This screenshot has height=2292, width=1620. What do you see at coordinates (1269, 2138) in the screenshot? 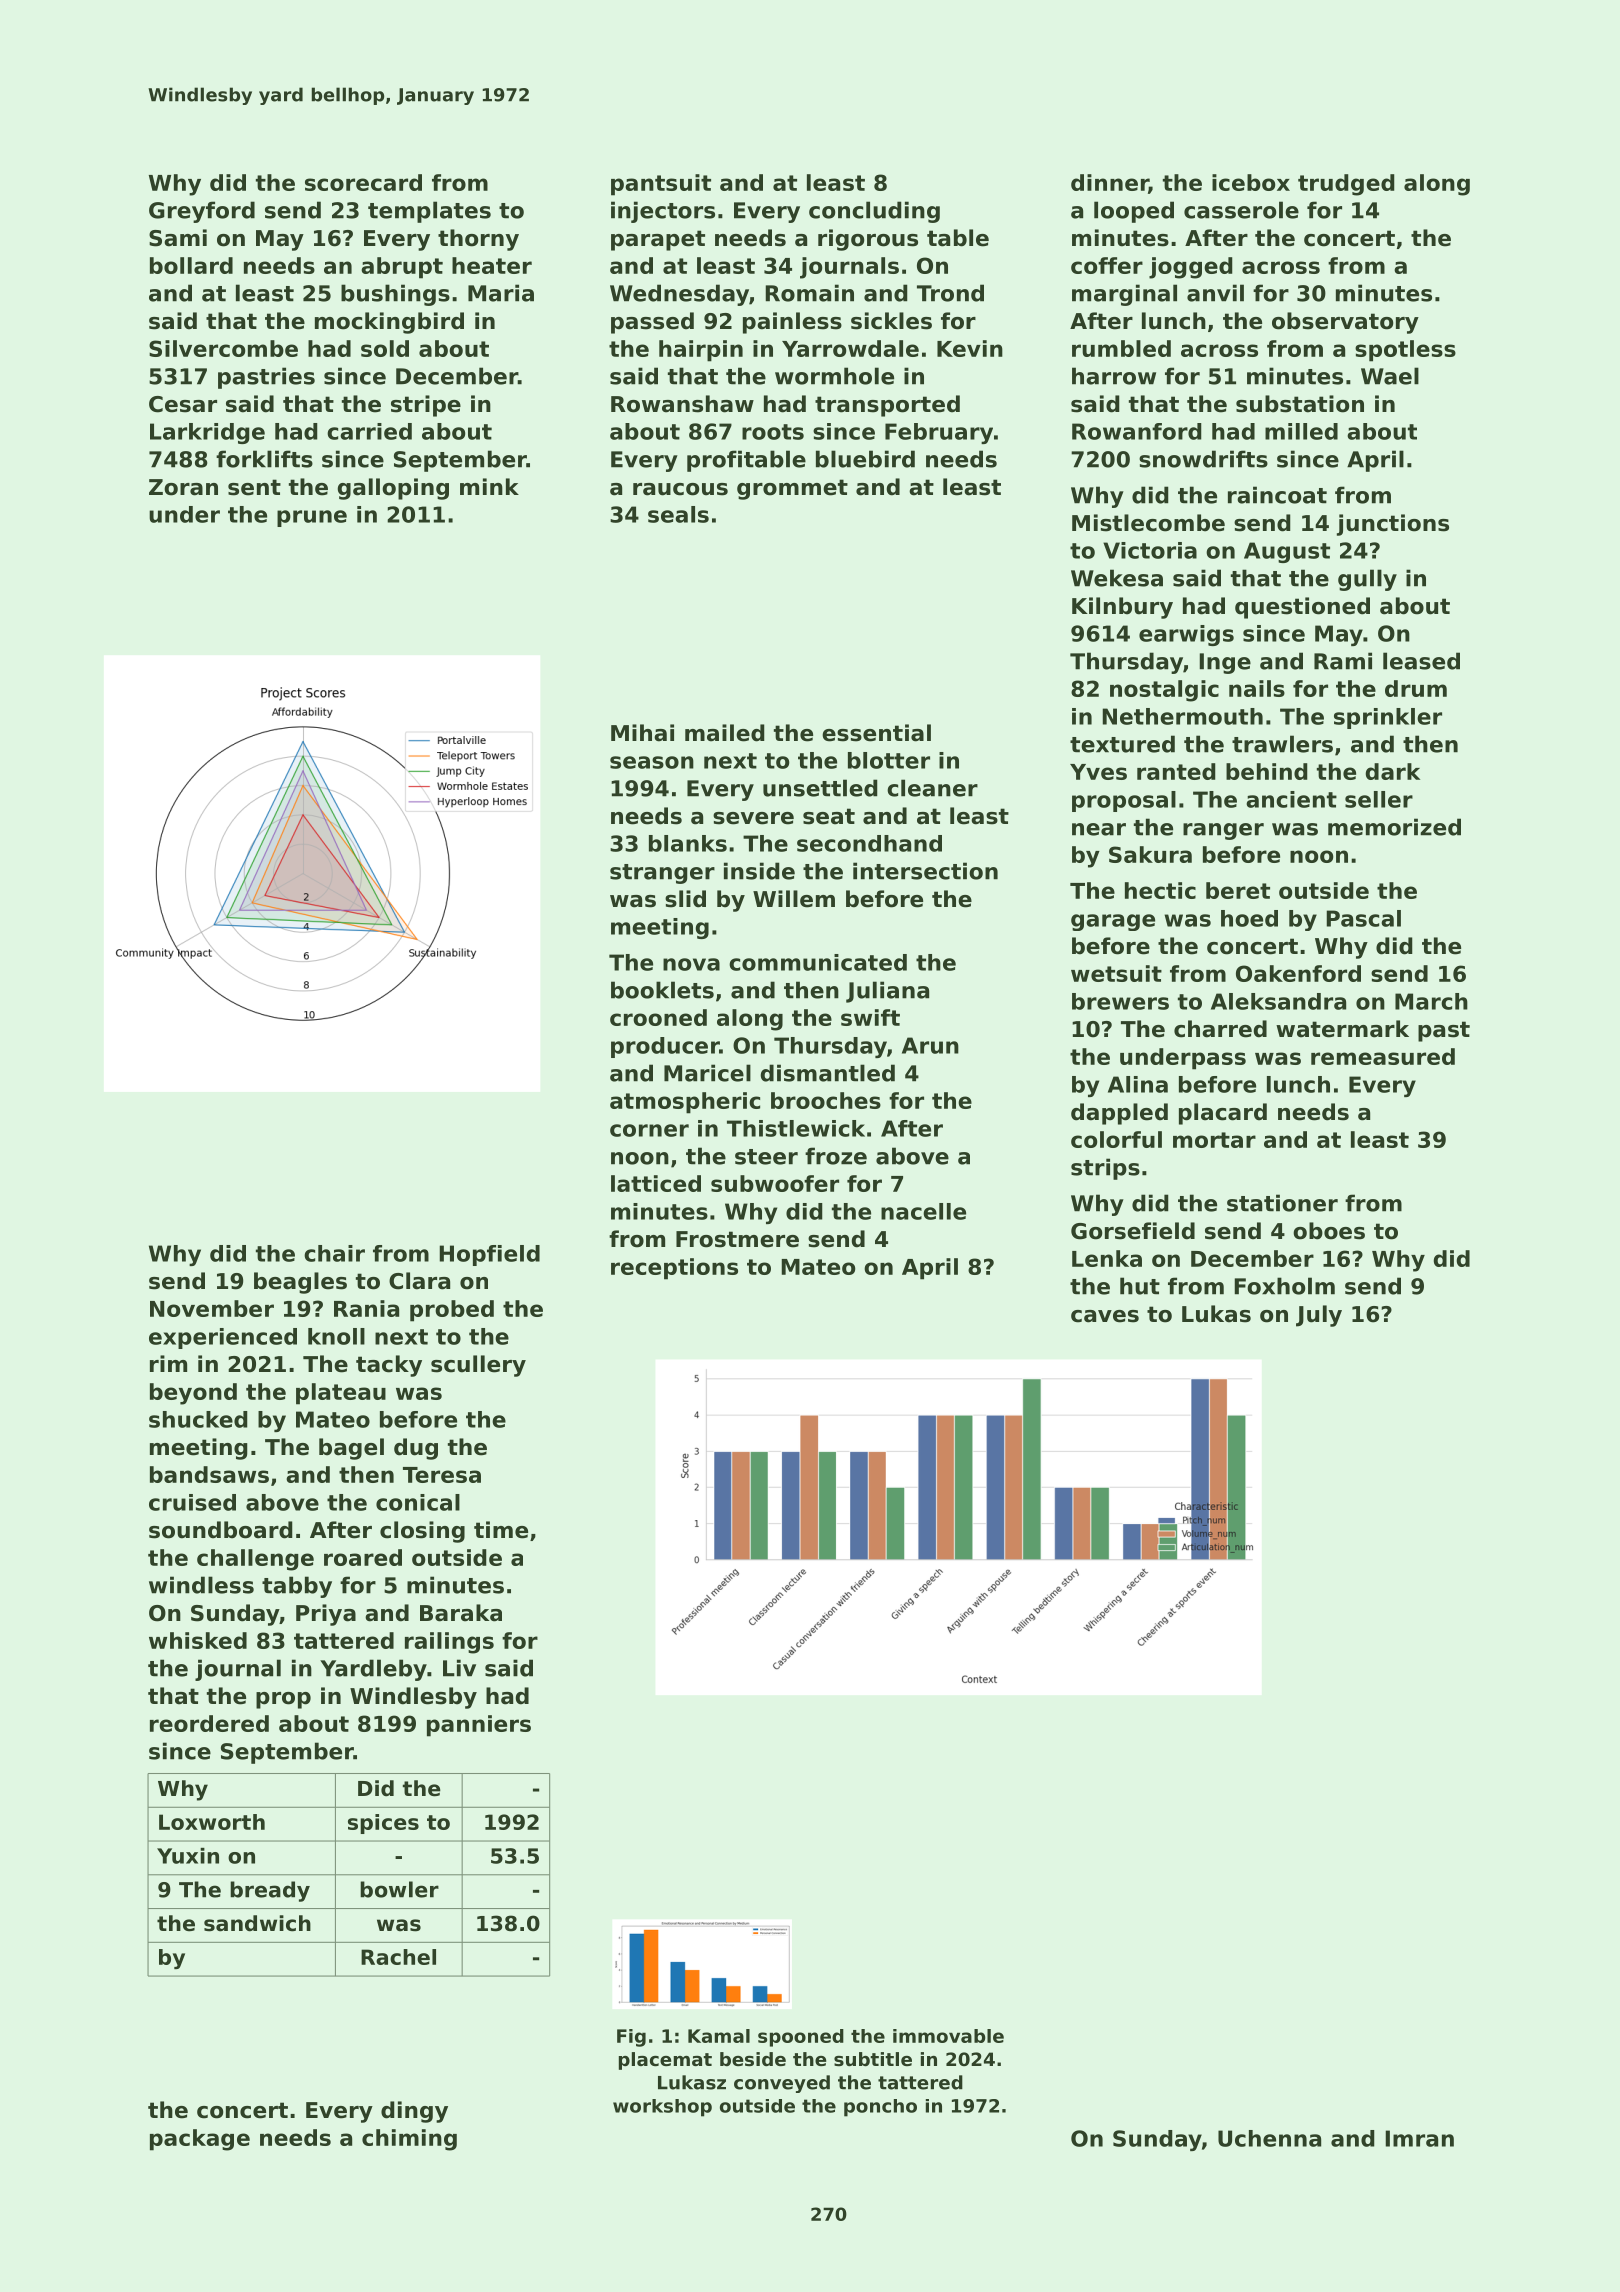
I see `Uchenna` at bounding box center [1269, 2138].
